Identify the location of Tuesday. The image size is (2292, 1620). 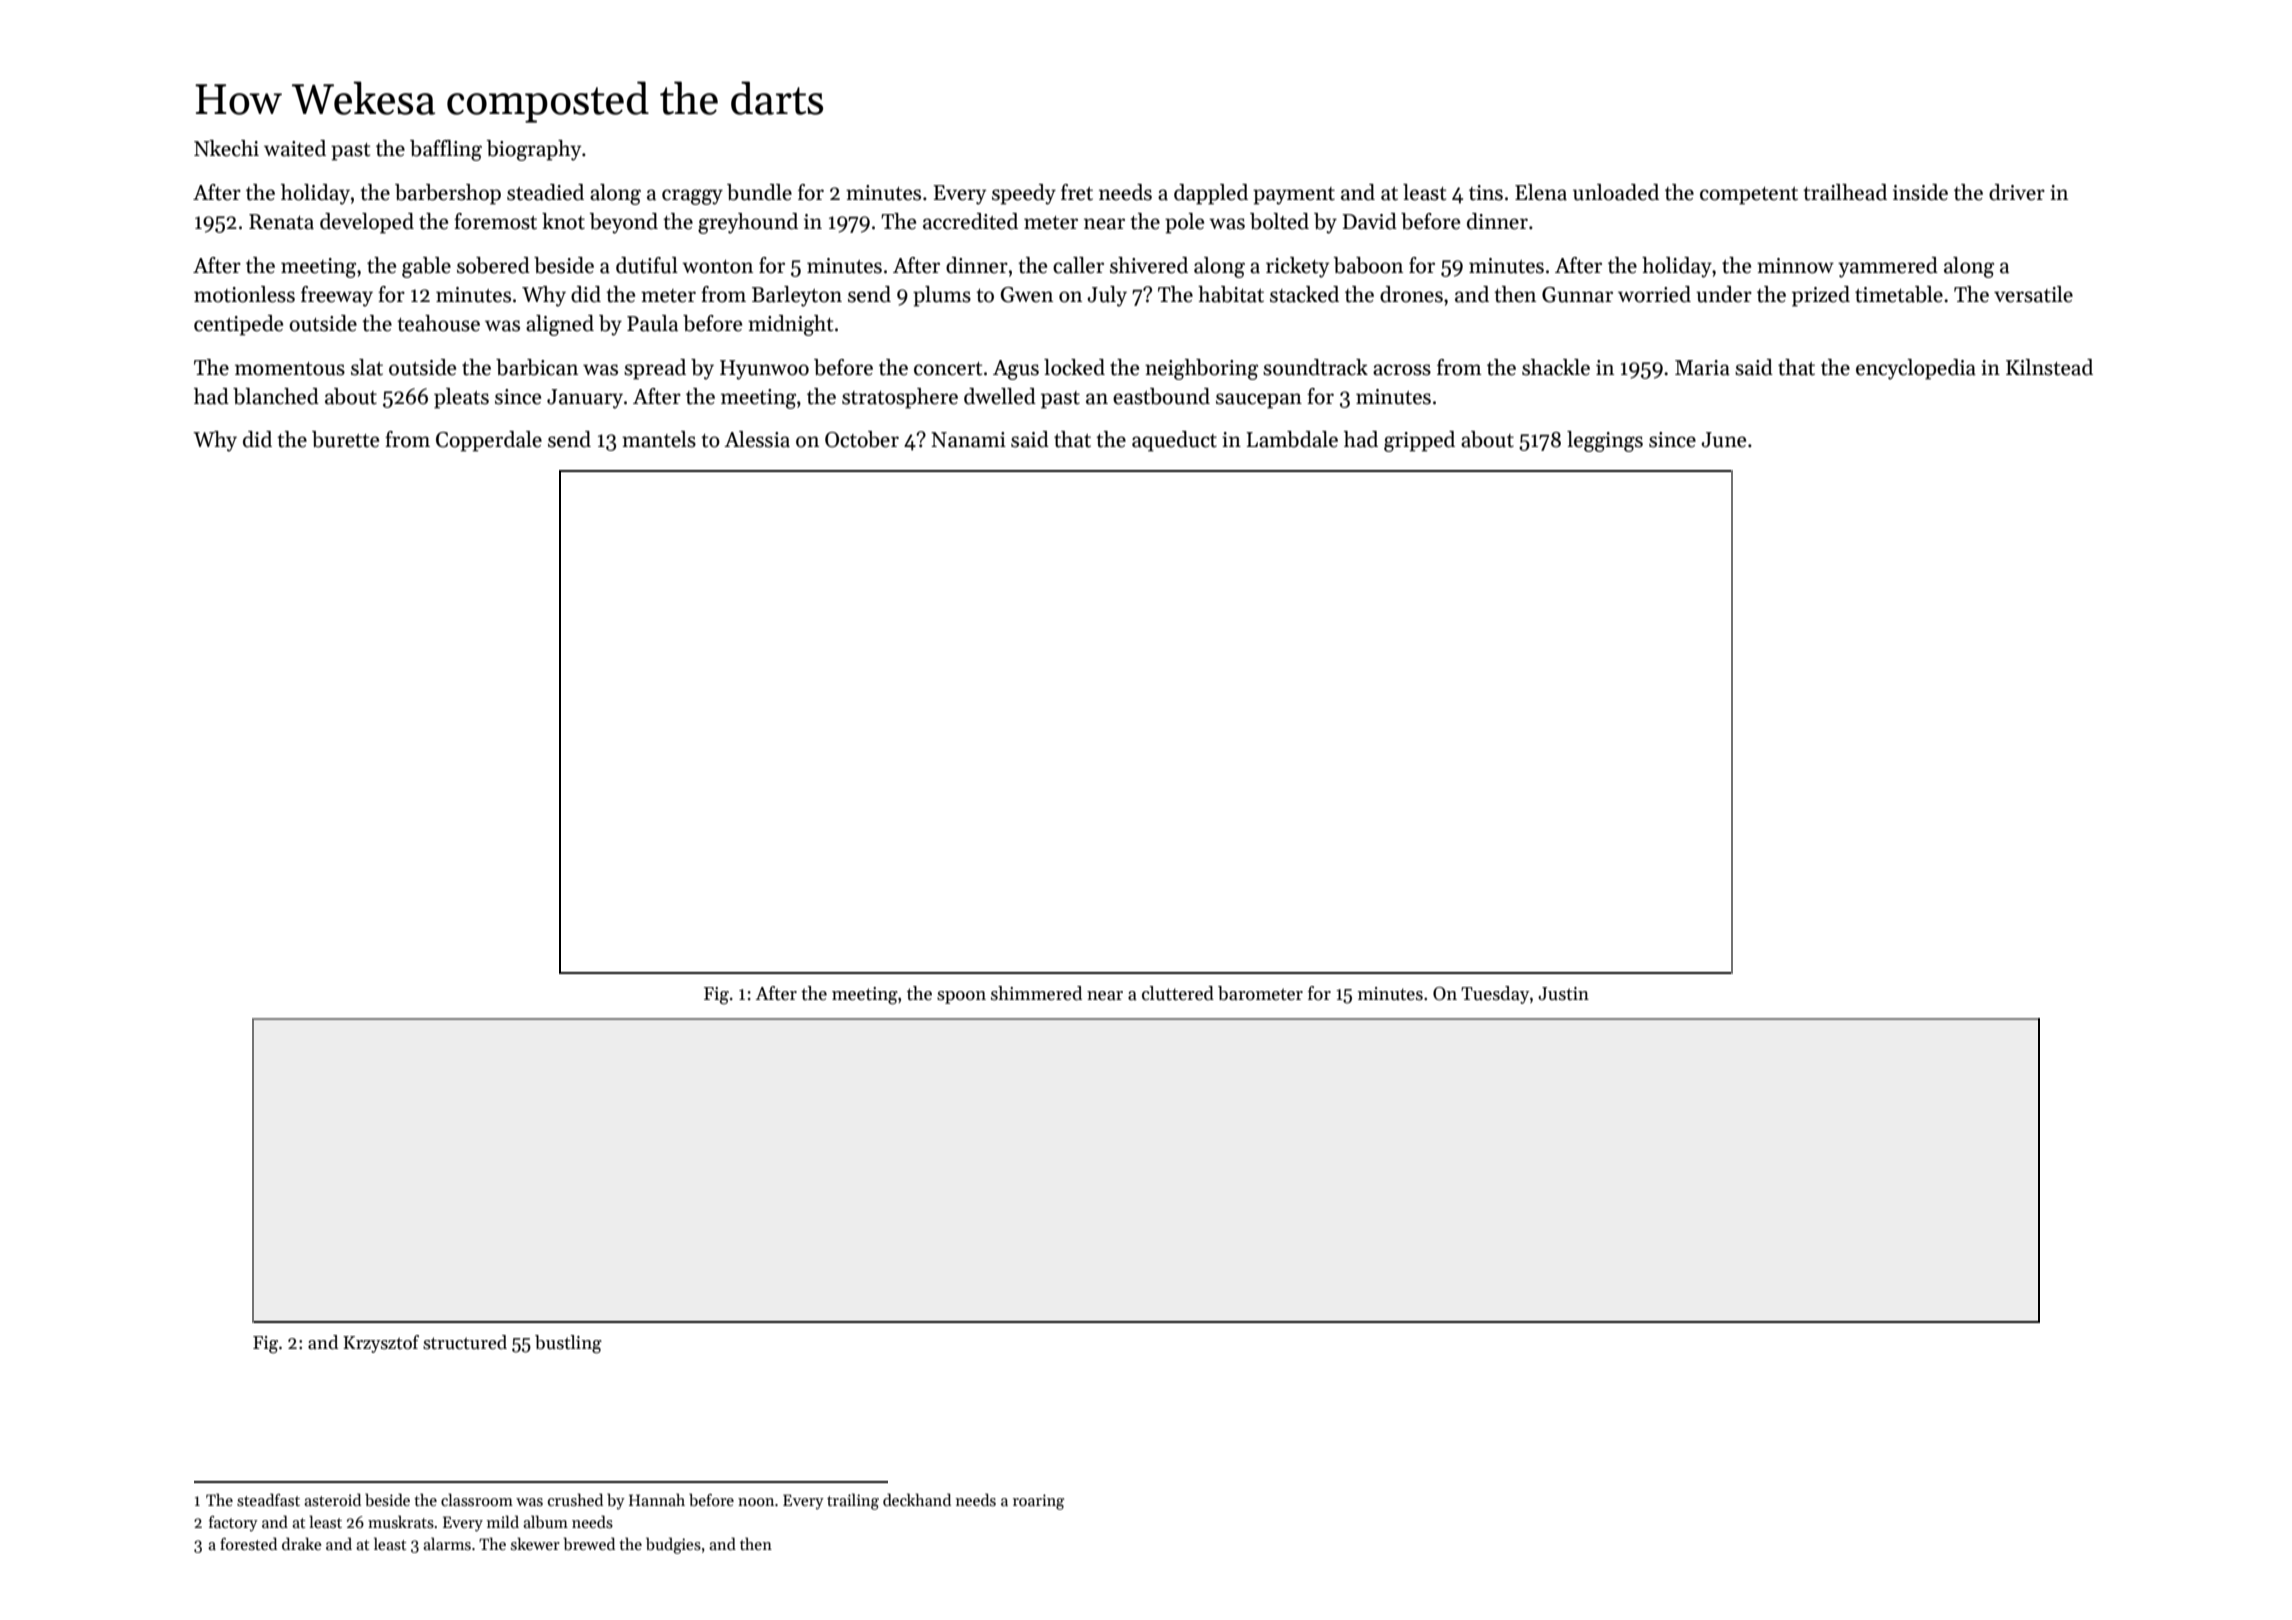
(1495, 995).
